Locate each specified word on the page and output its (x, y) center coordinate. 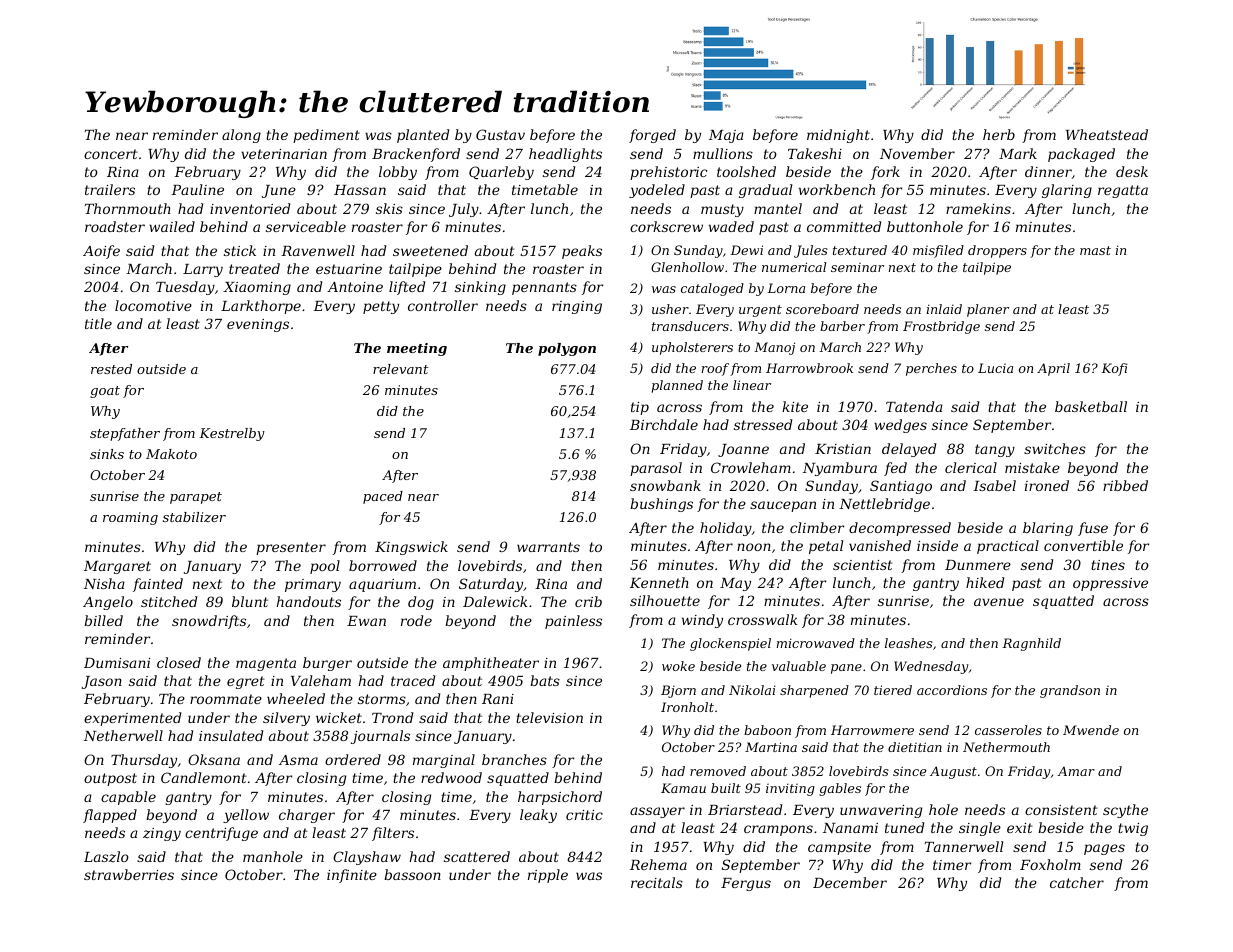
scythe (1125, 811)
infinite (352, 876)
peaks (582, 252)
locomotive (153, 305)
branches (514, 759)
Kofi (1114, 369)
